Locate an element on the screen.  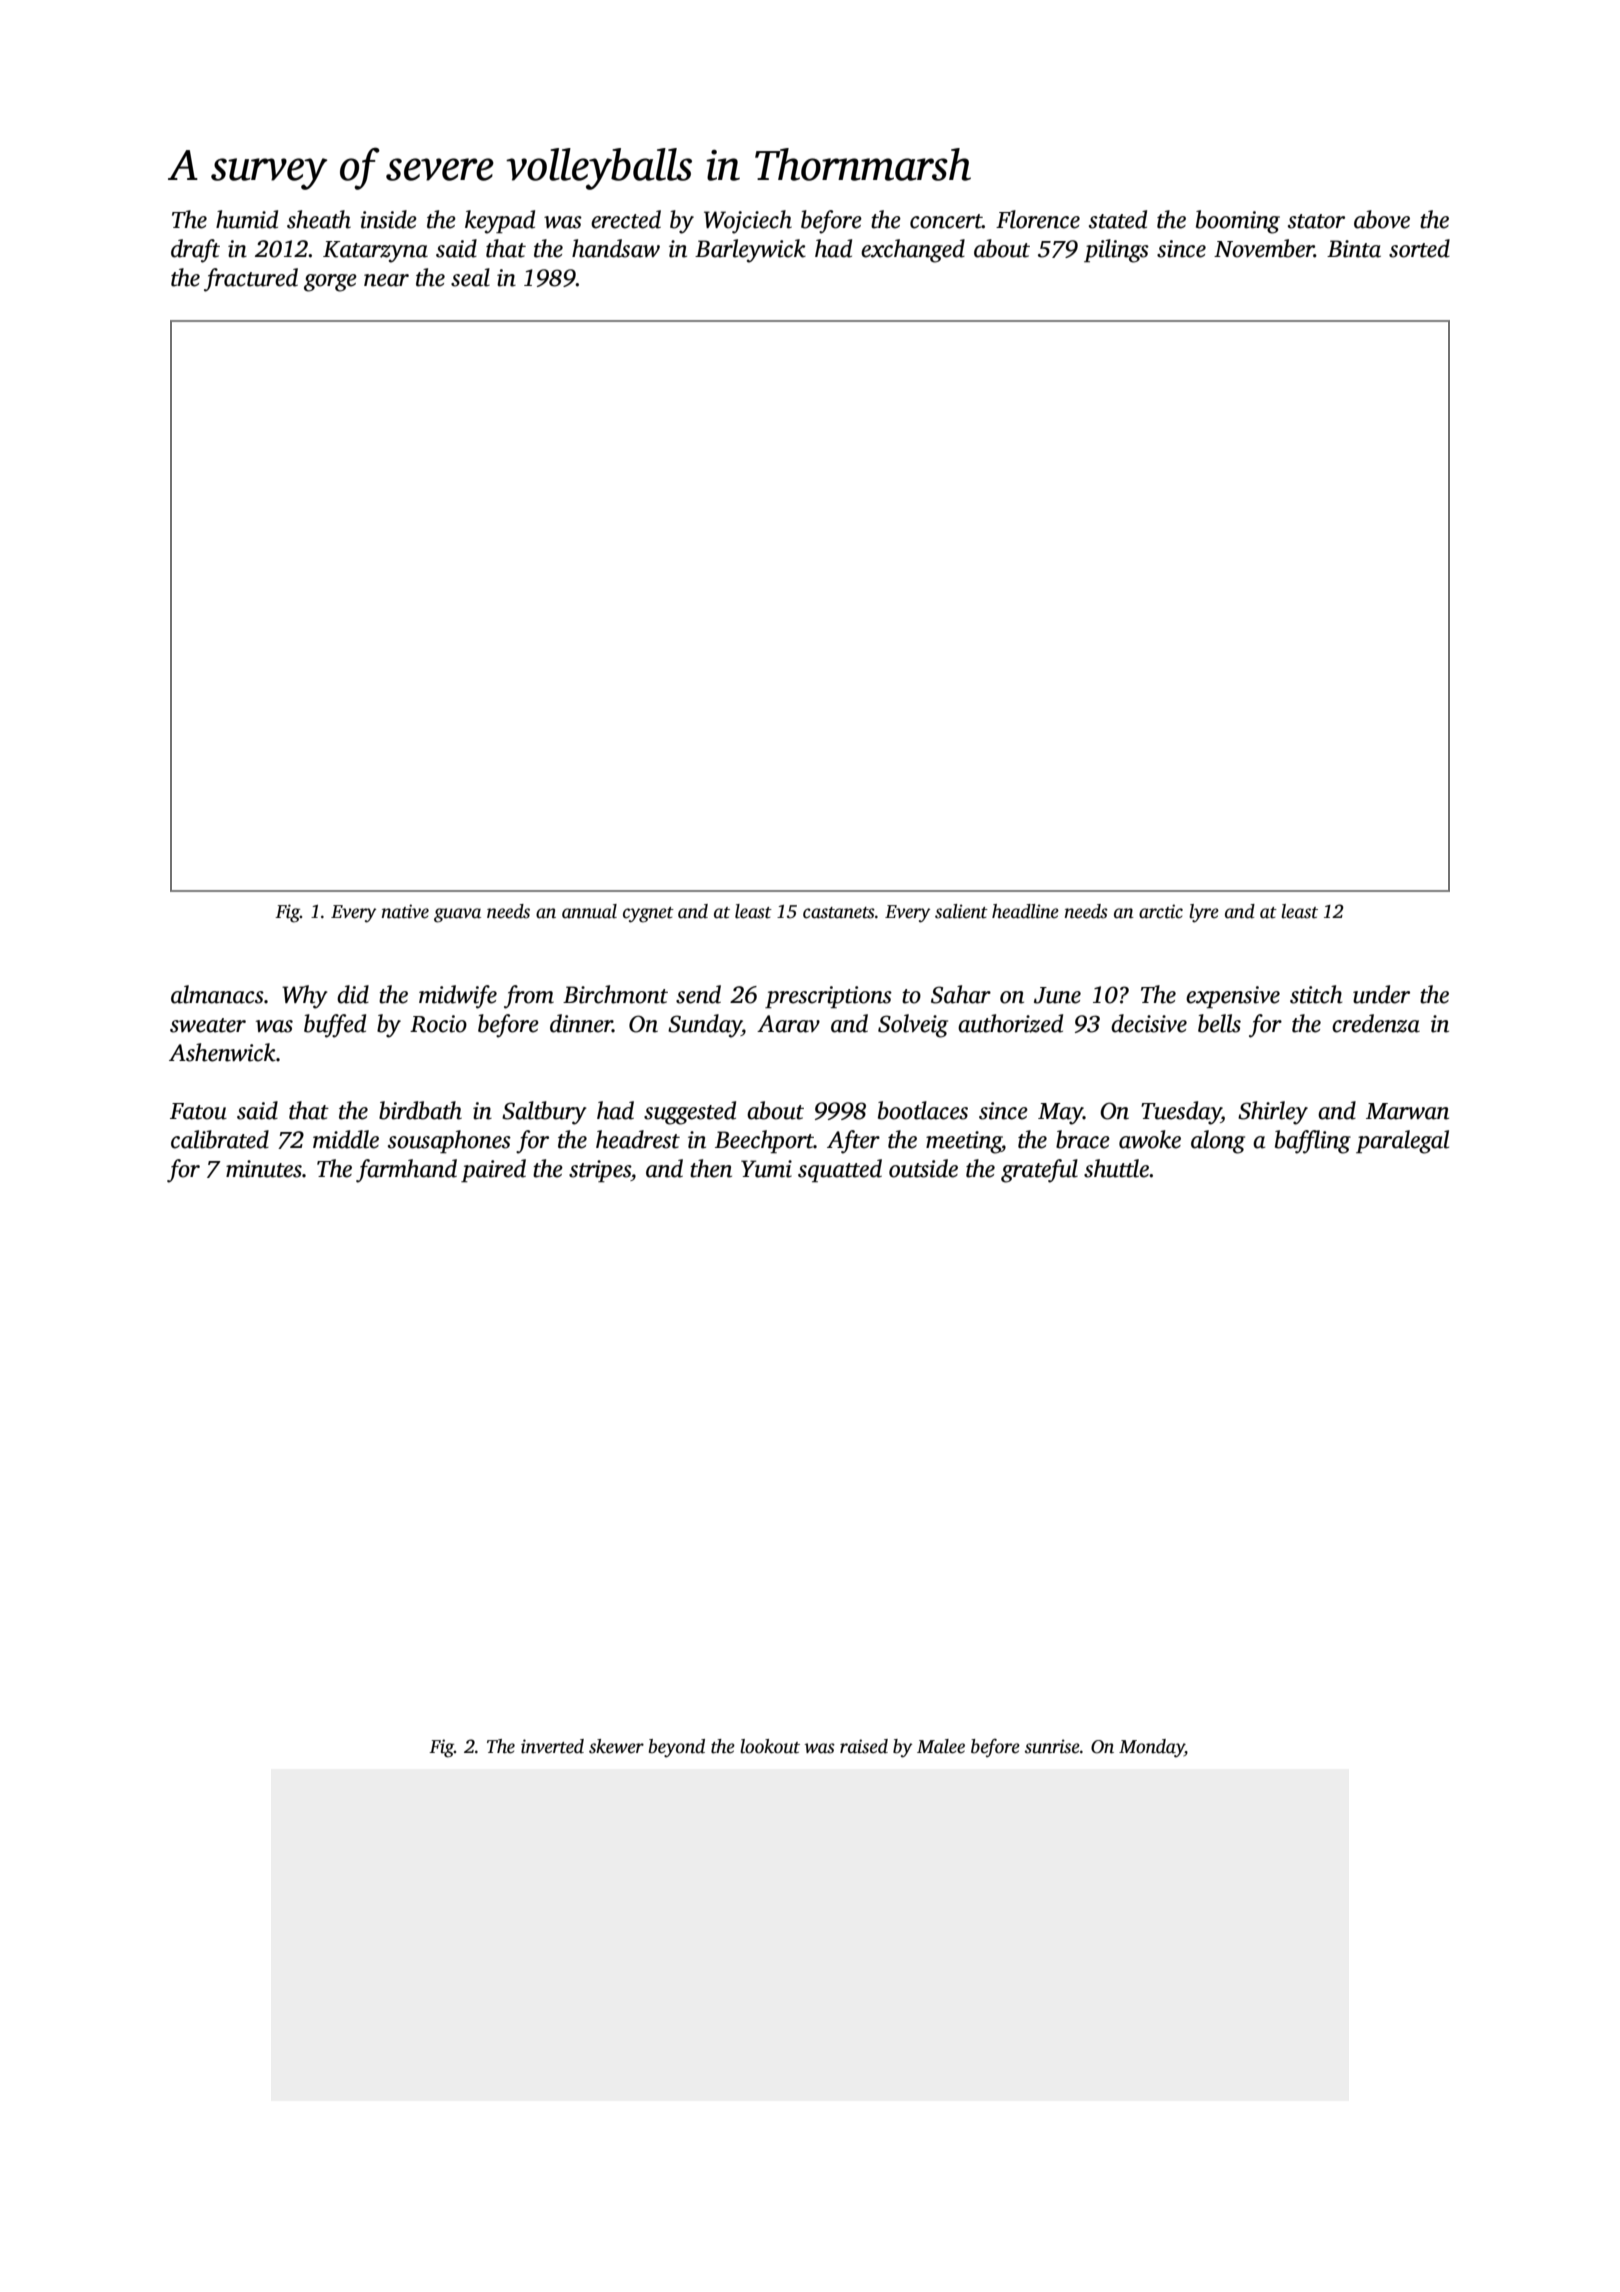
native is located at coordinates (405, 911).
